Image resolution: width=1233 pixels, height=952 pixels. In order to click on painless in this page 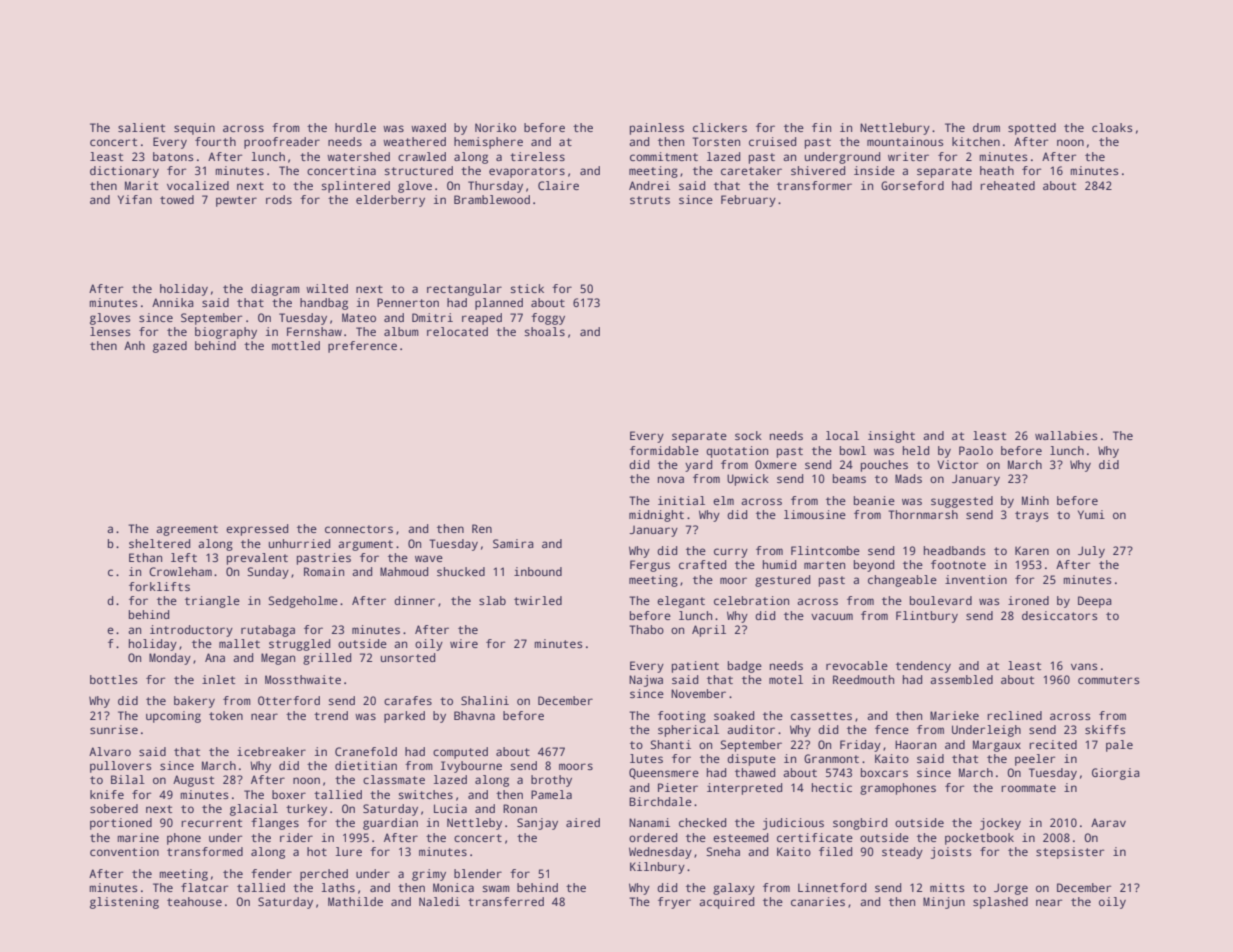, I will do `click(657, 129)`.
